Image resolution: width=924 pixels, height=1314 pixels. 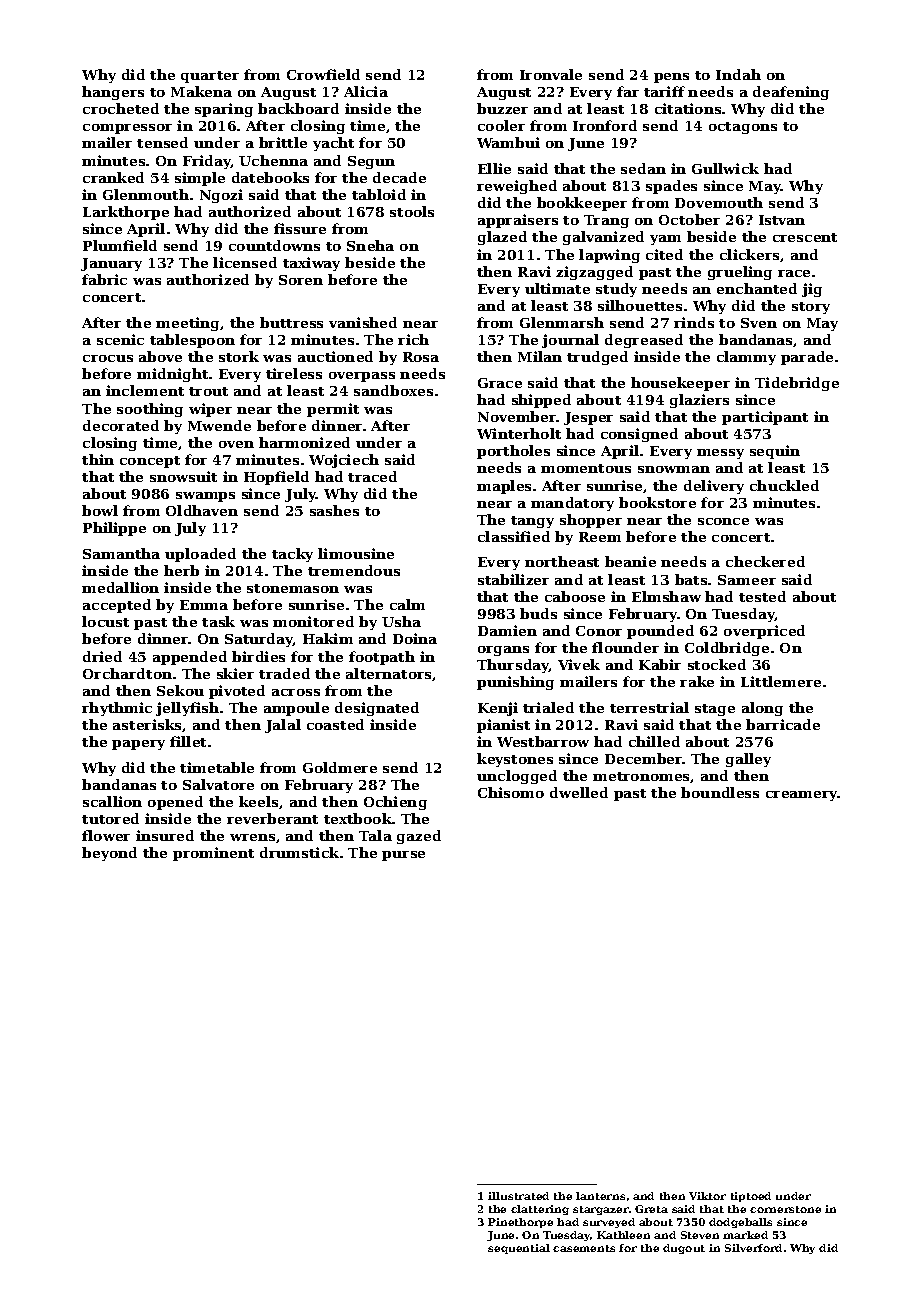 What do you see at coordinates (781, 681) in the document?
I see `Littlemere` at bounding box center [781, 681].
